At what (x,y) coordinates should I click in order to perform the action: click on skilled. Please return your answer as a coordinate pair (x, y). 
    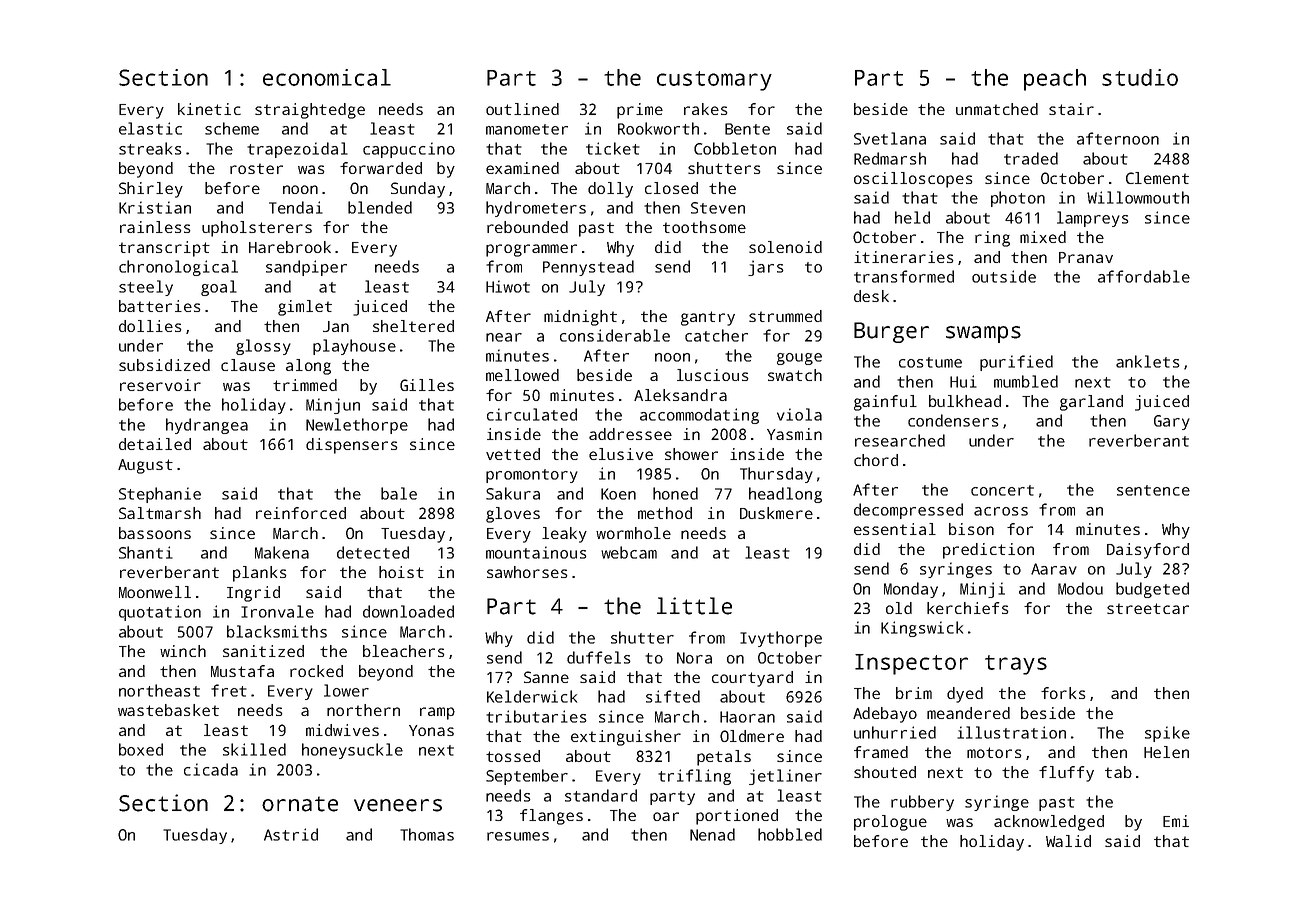
    Looking at the image, I should click on (254, 749).
